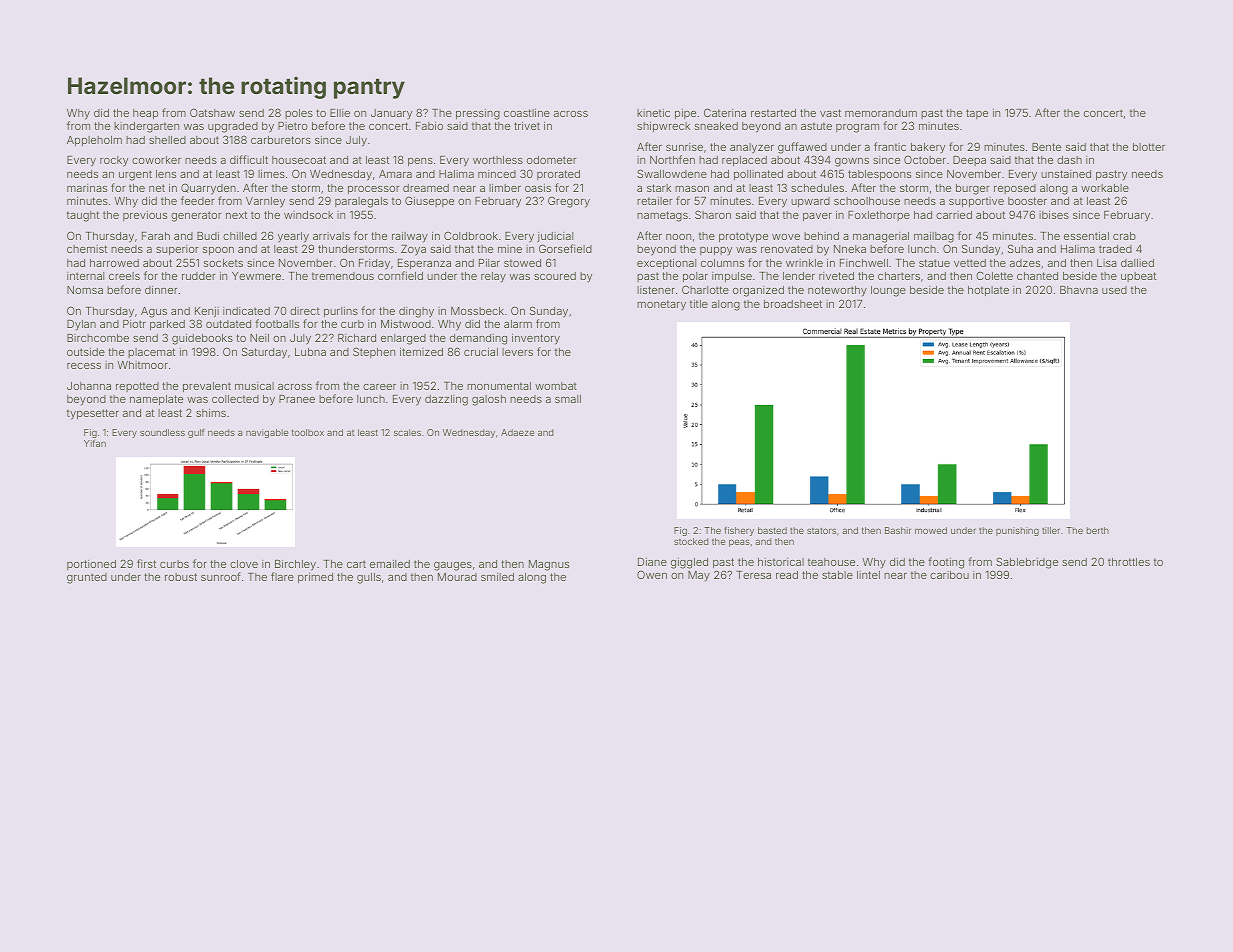 This image has height=952, width=1233. I want to click on fishery, so click(739, 531).
